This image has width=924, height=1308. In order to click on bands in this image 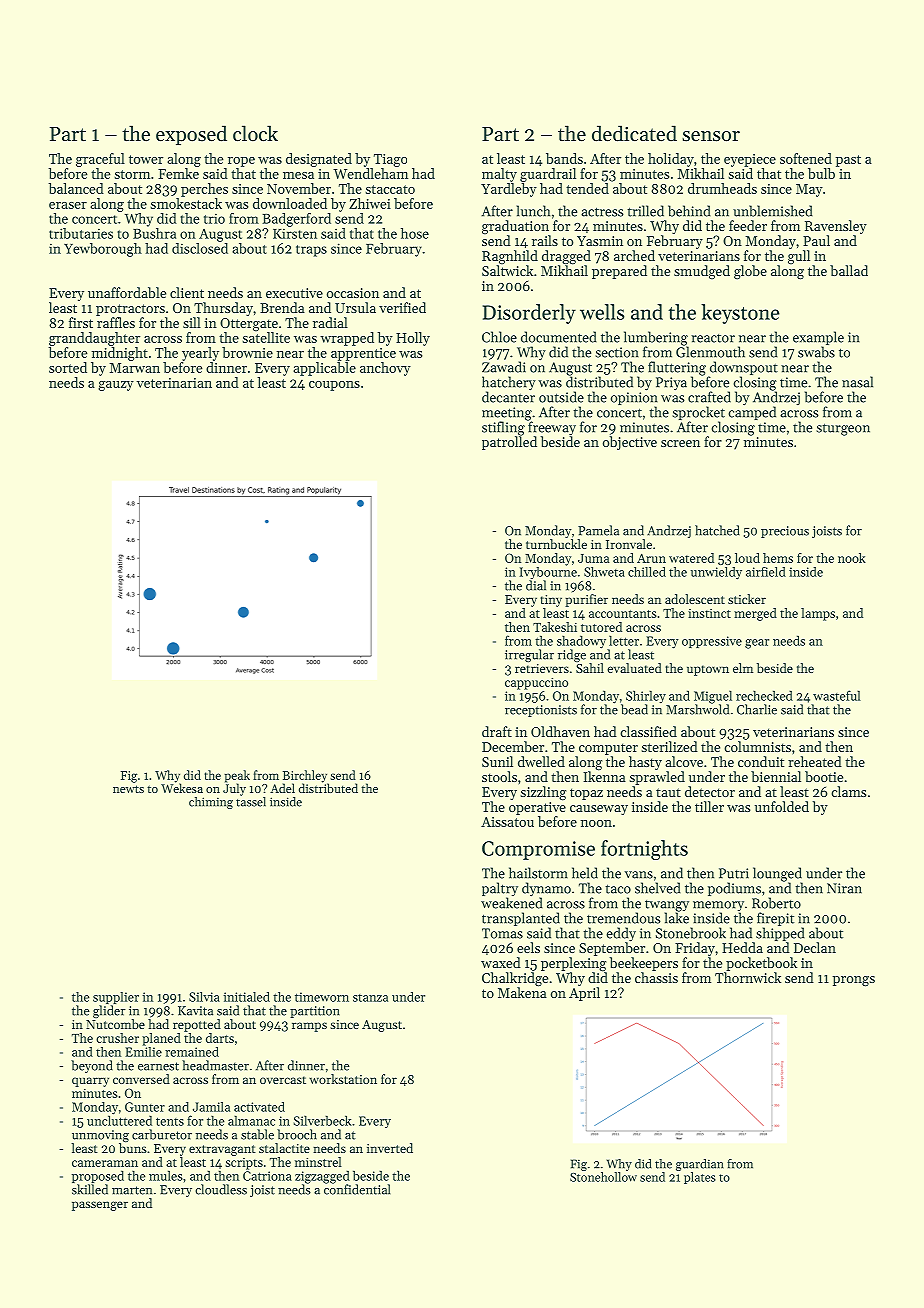, I will do `click(564, 158)`.
